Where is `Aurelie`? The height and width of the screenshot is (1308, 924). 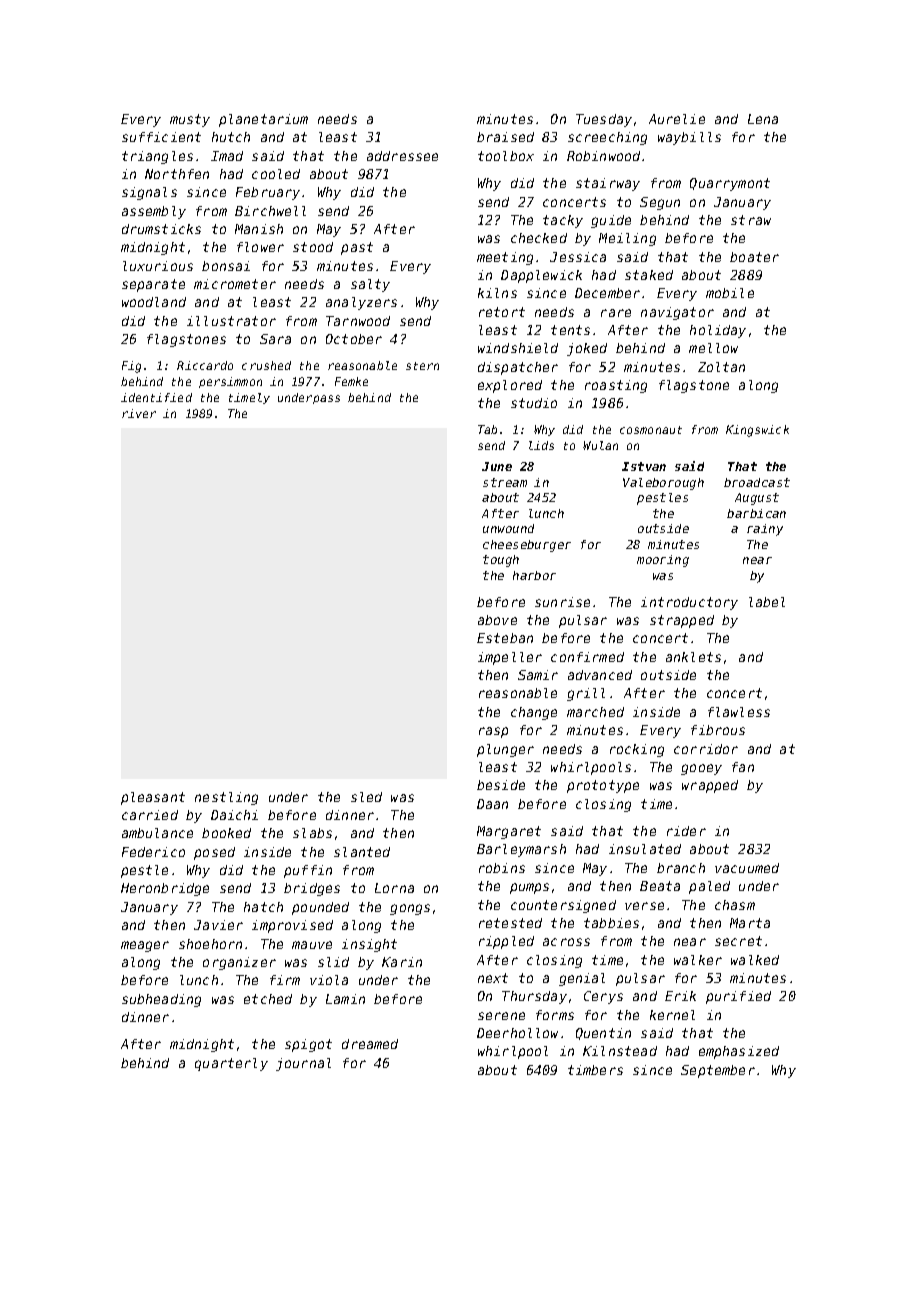 Aurelie is located at coordinates (677, 119).
